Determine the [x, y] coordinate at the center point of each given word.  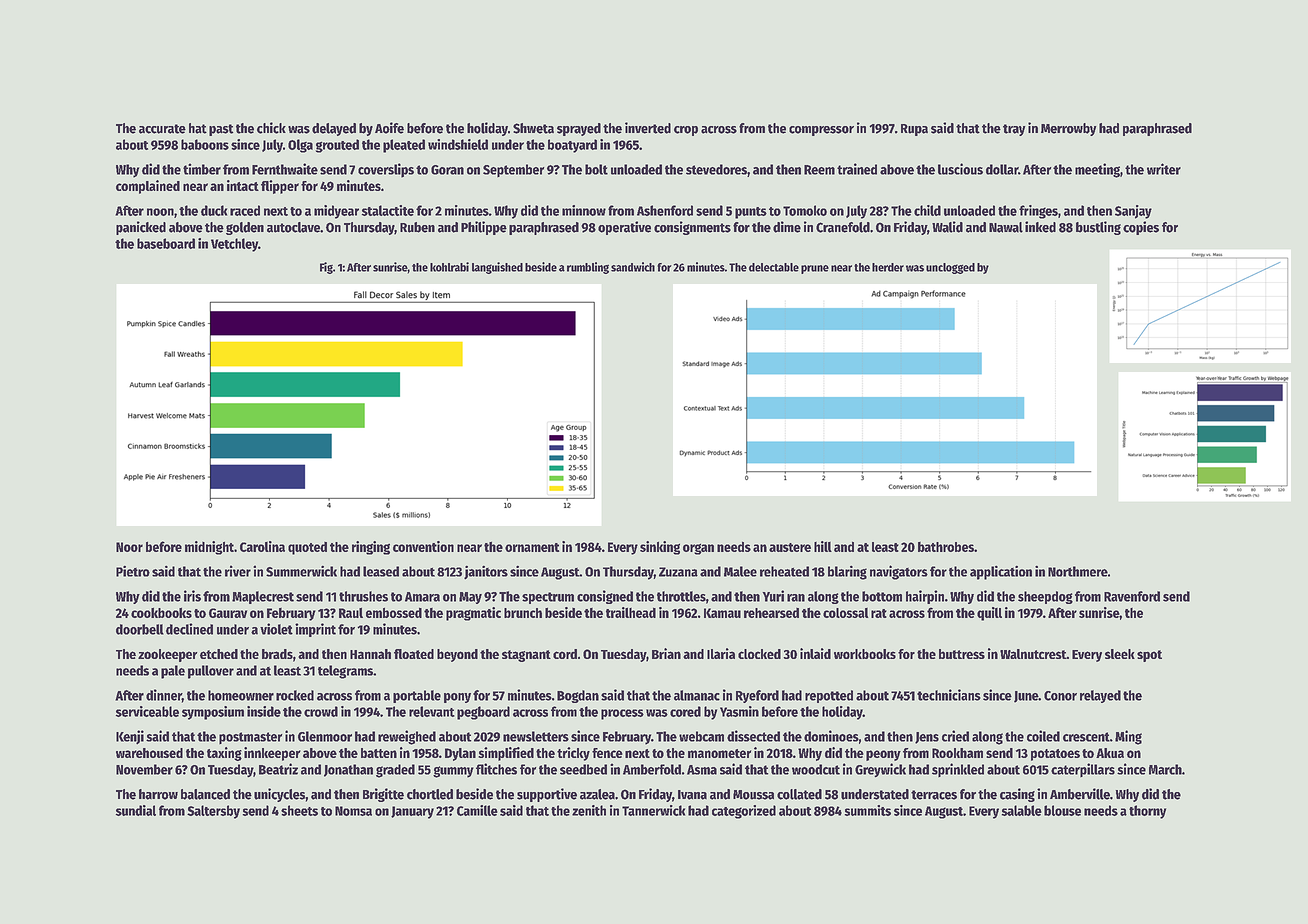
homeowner [241, 695]
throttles [681, 596]
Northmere [1078, 571]
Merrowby [1068, 129]
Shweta [533, 128]
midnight [209, 548]
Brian [666, 653]
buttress [962, 654]
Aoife [389, 128]
